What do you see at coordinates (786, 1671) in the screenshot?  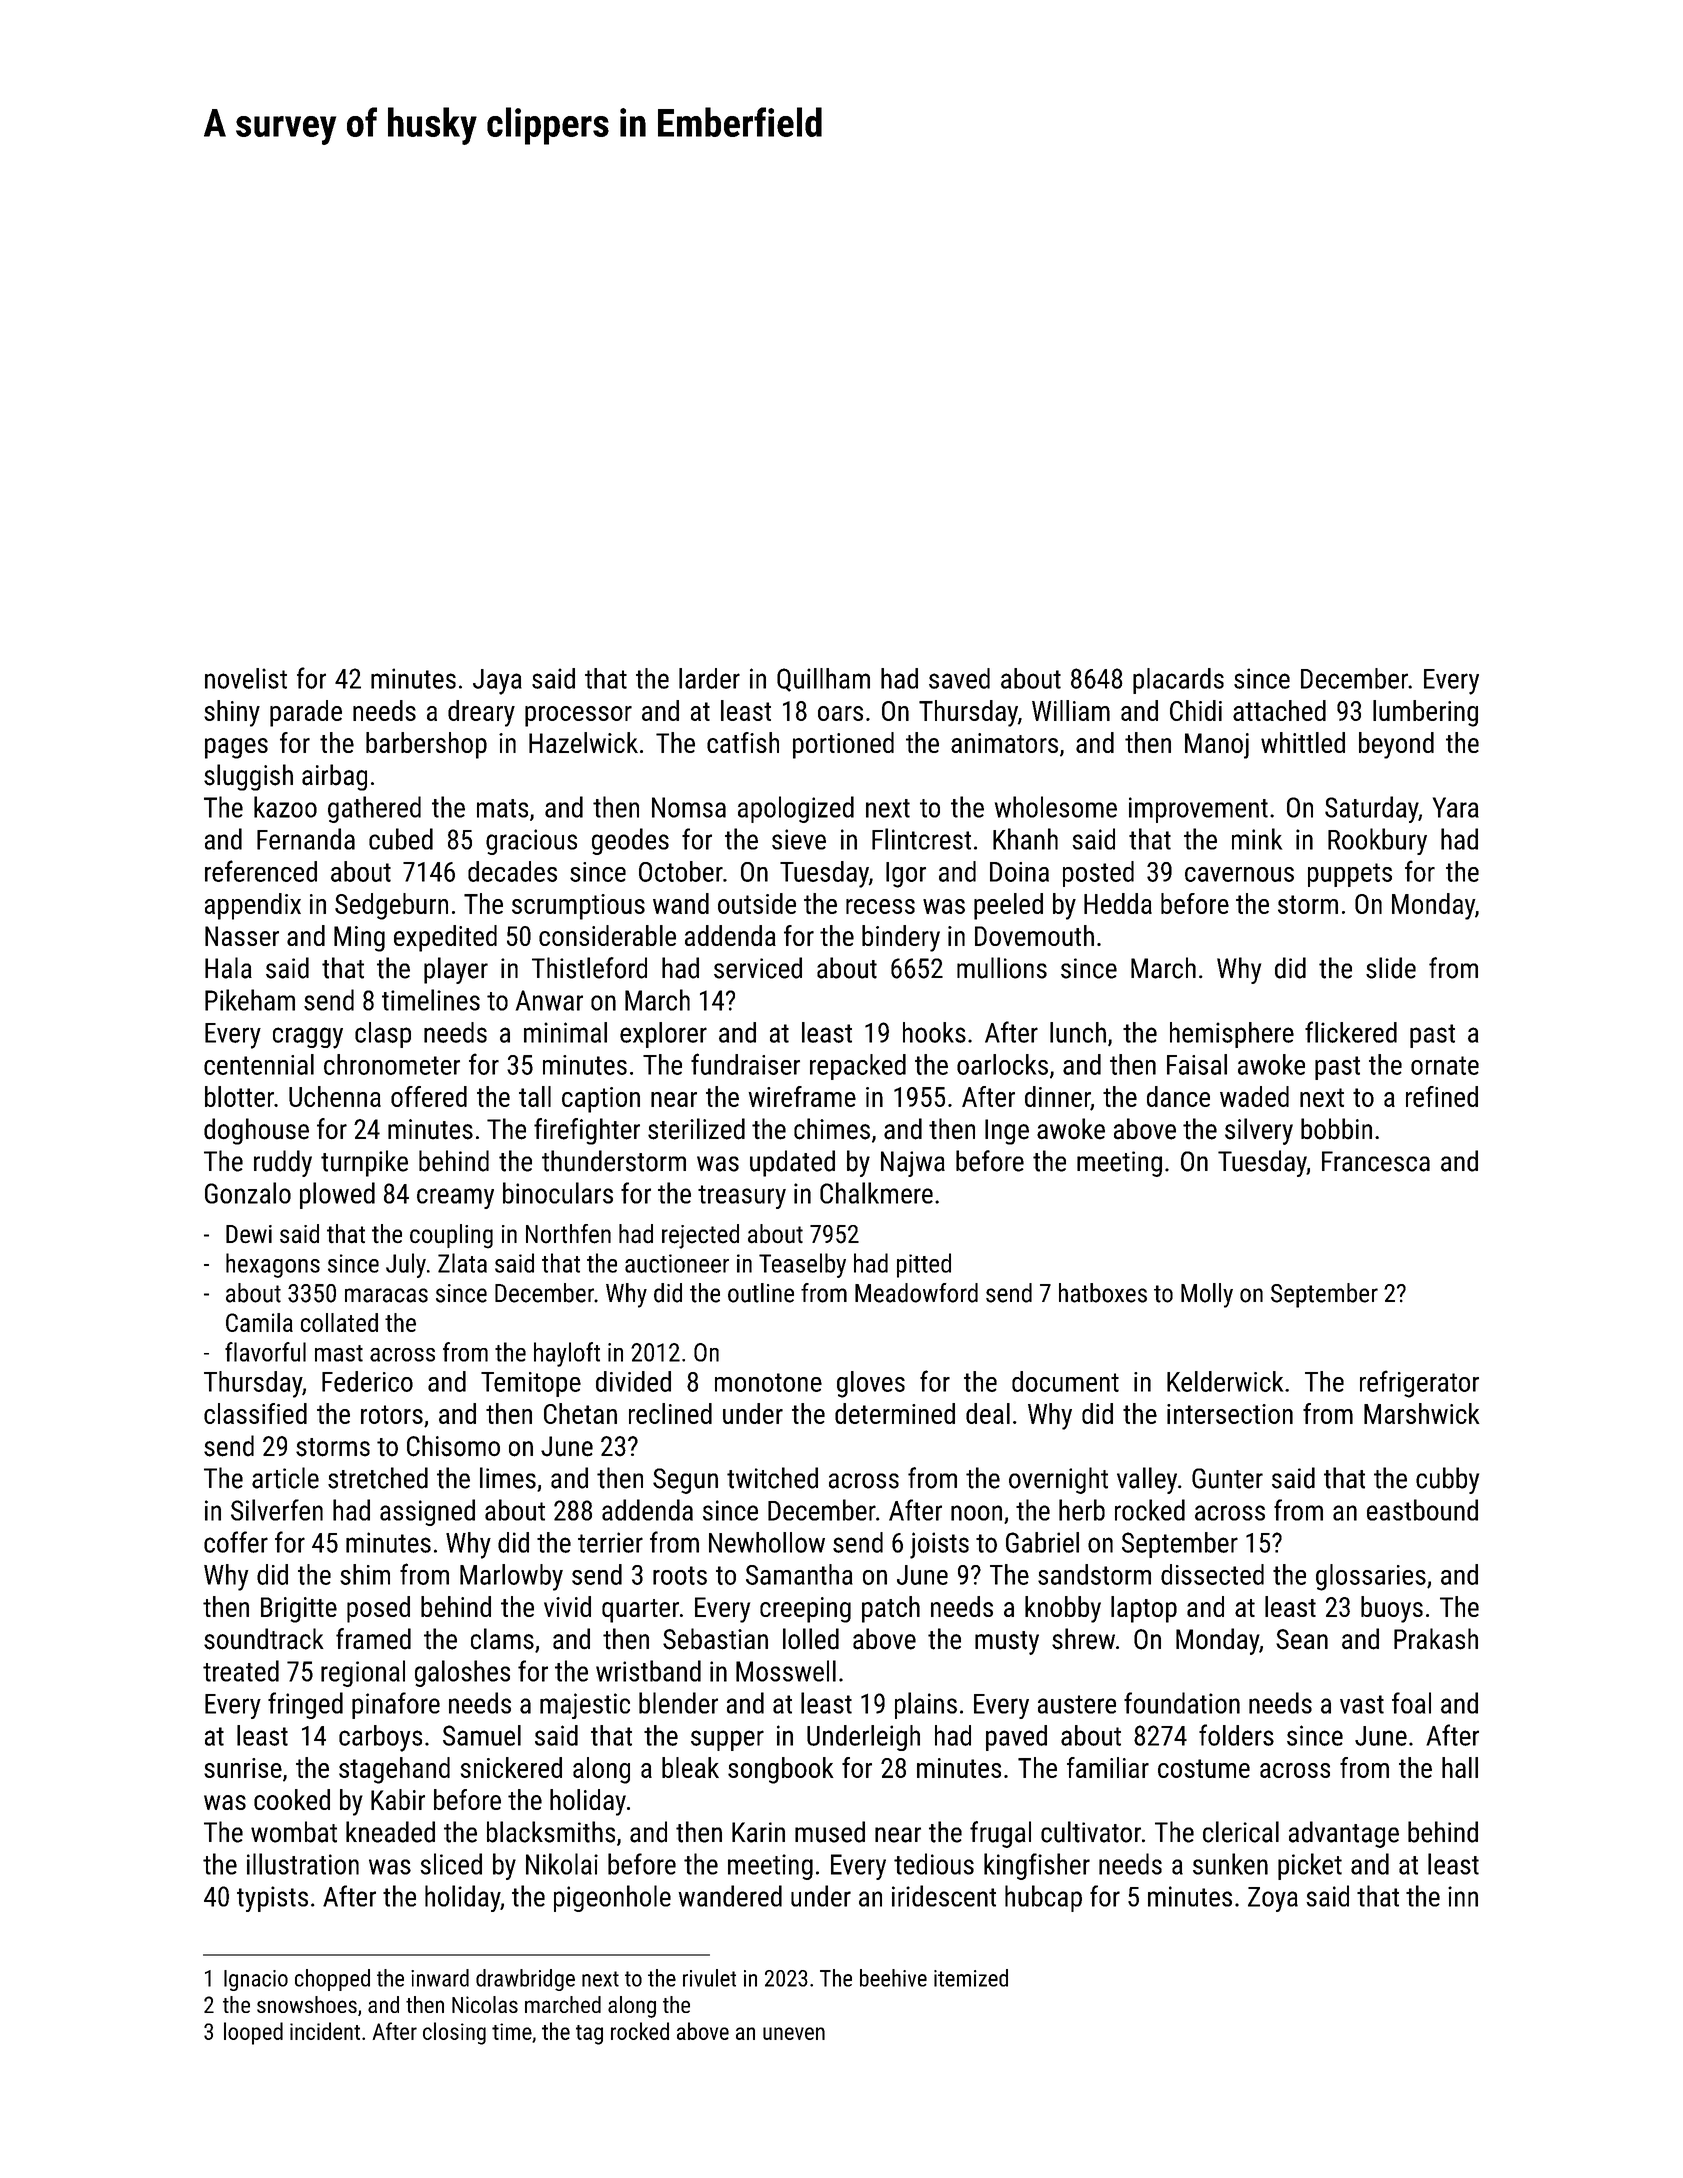 I see `Mosswell` at bounding box center [786, 1671].
